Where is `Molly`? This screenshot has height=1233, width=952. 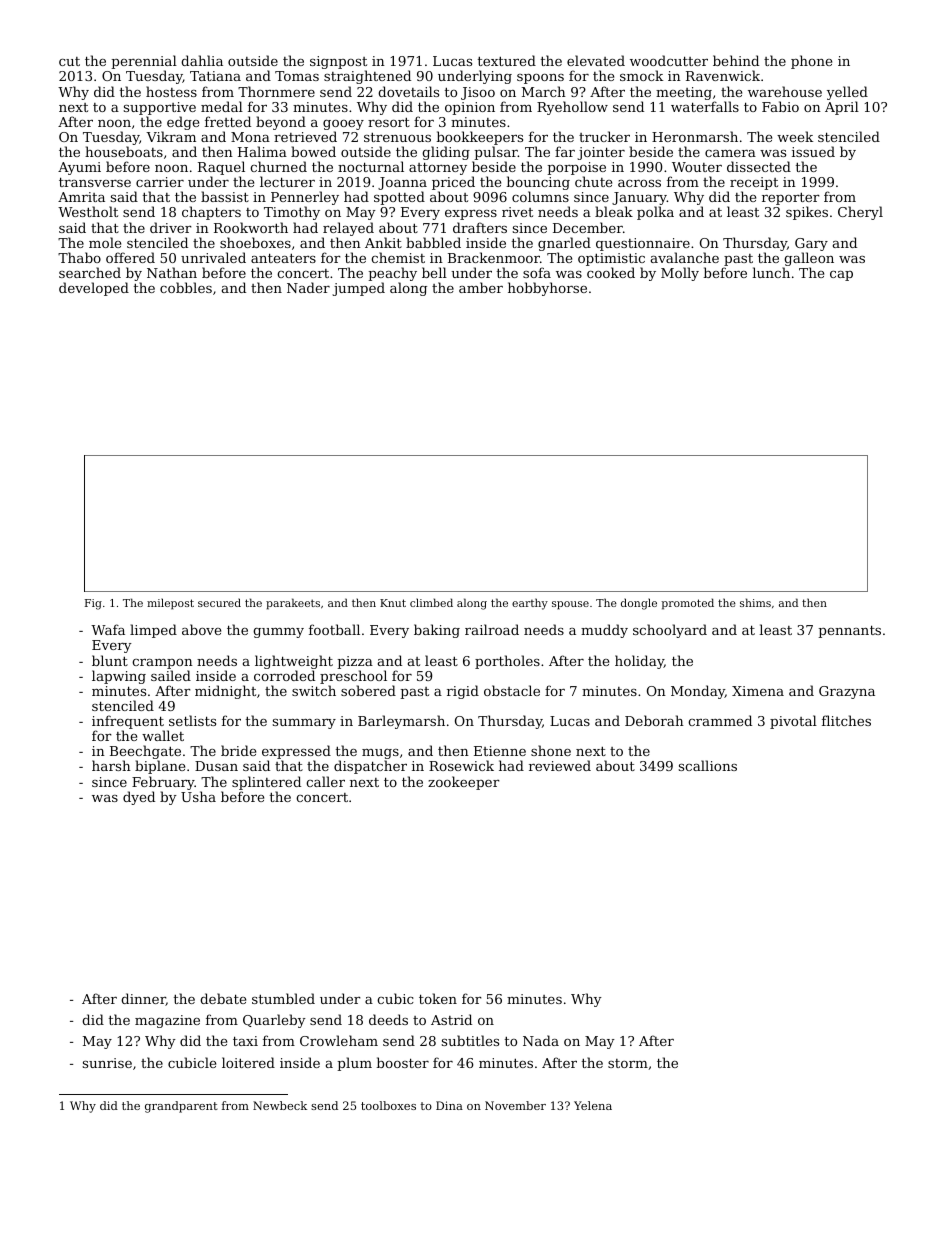 Molly is located at coordinates (680, 274).
